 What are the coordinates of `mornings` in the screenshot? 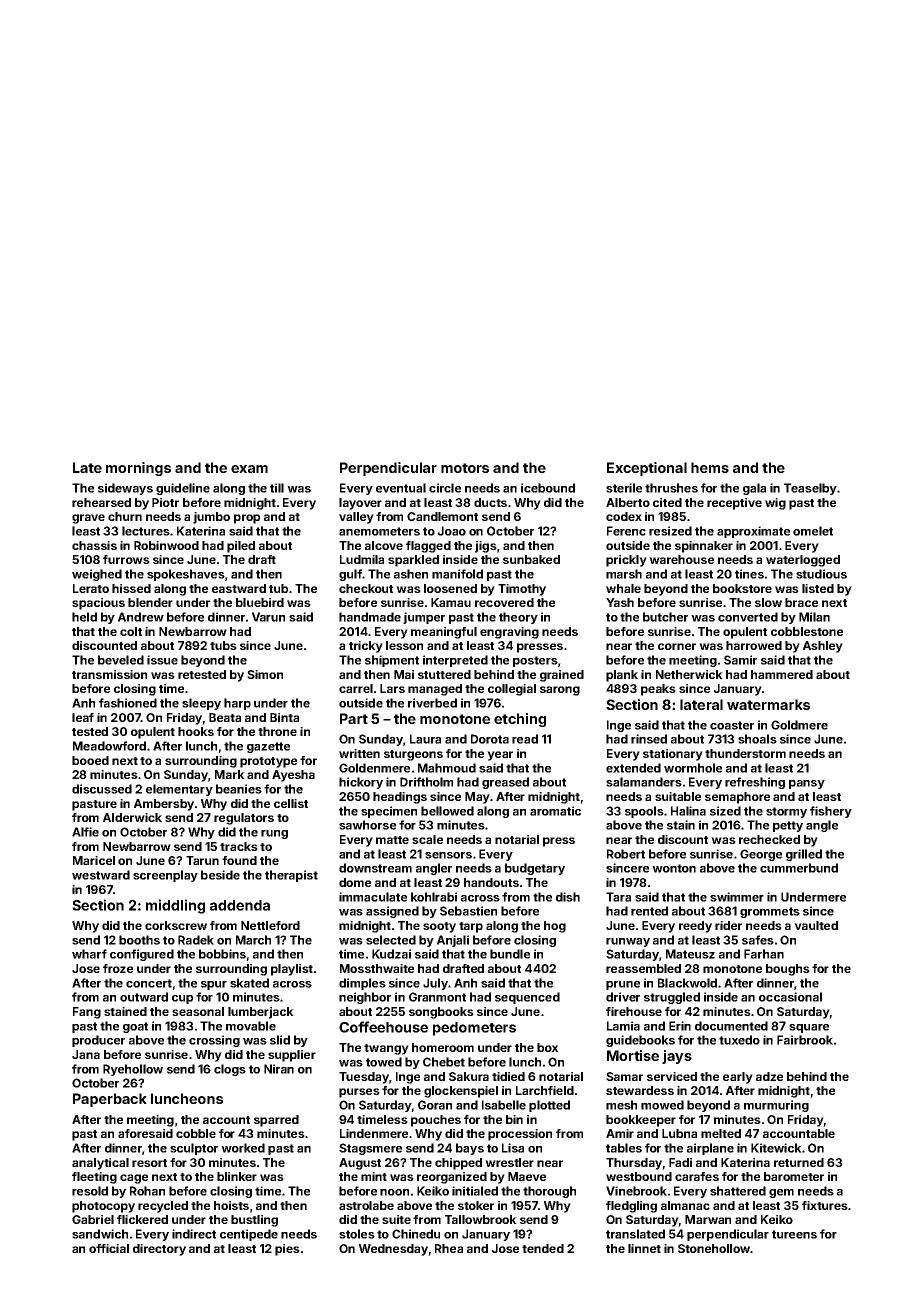 It's located at (138, 469).
